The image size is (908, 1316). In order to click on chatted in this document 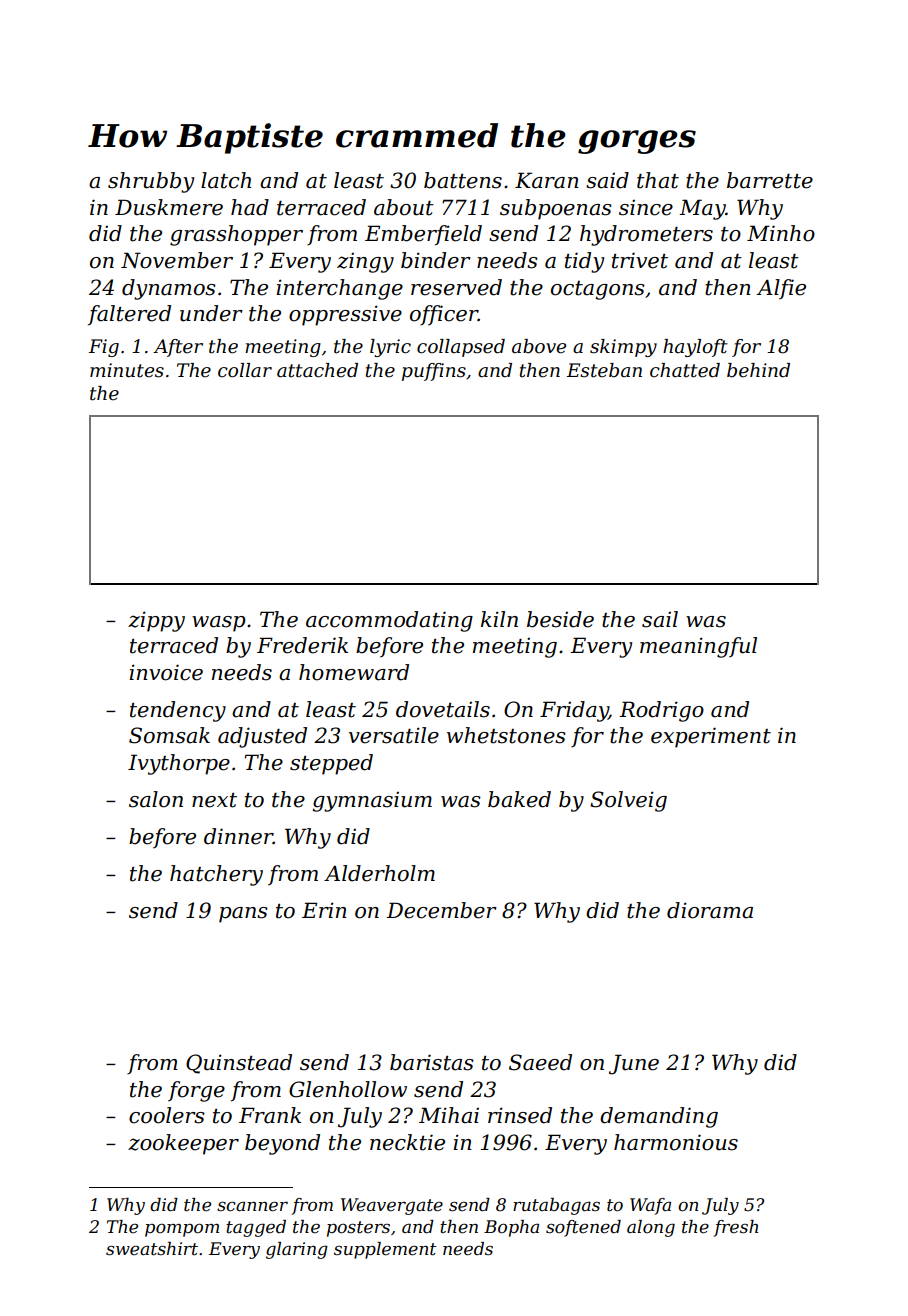, I will do `click(685, 370)`.
